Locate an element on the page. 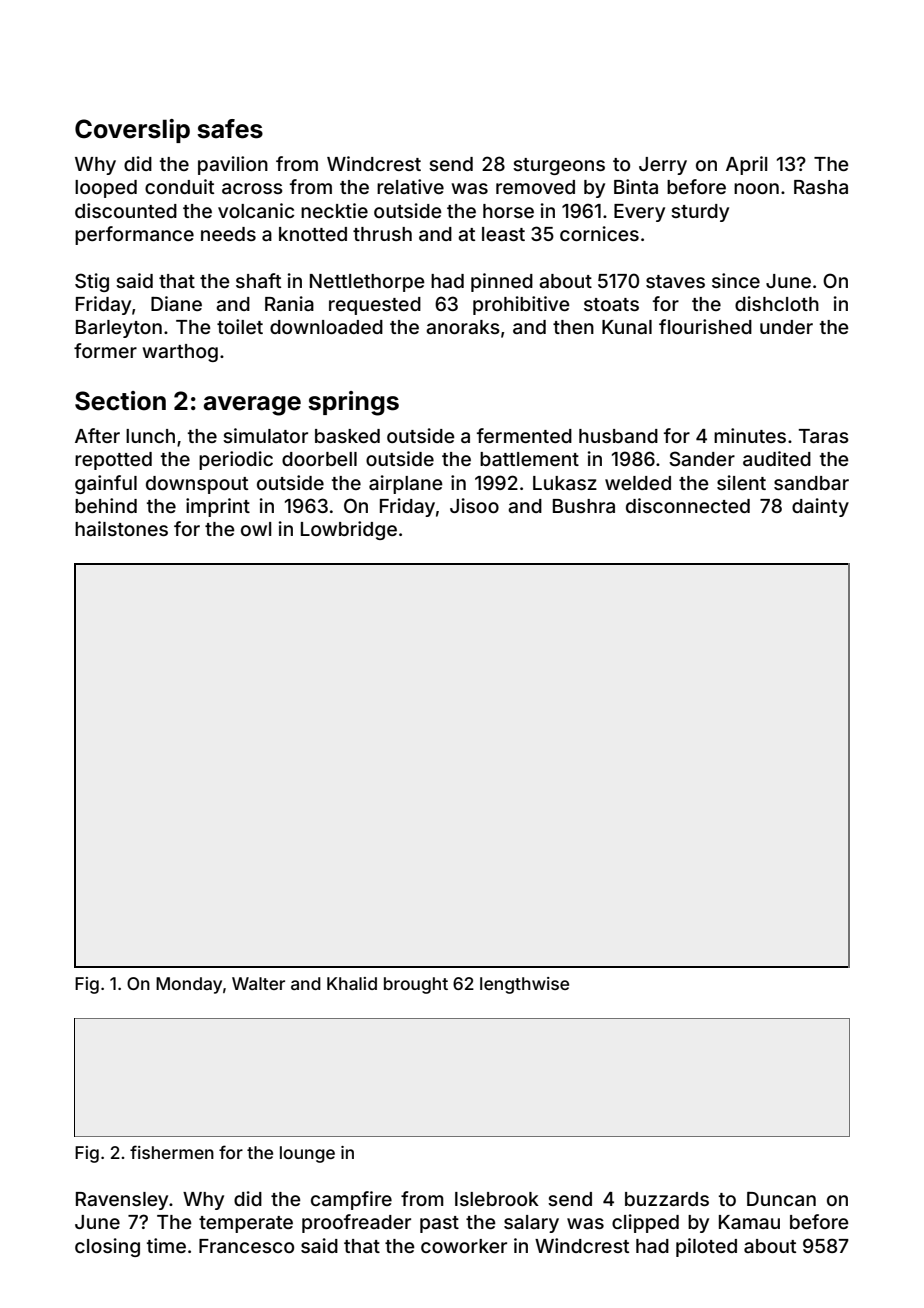 The height and width of the image is (1308, 924). prohibitive is located at coordinates (521, 305).
